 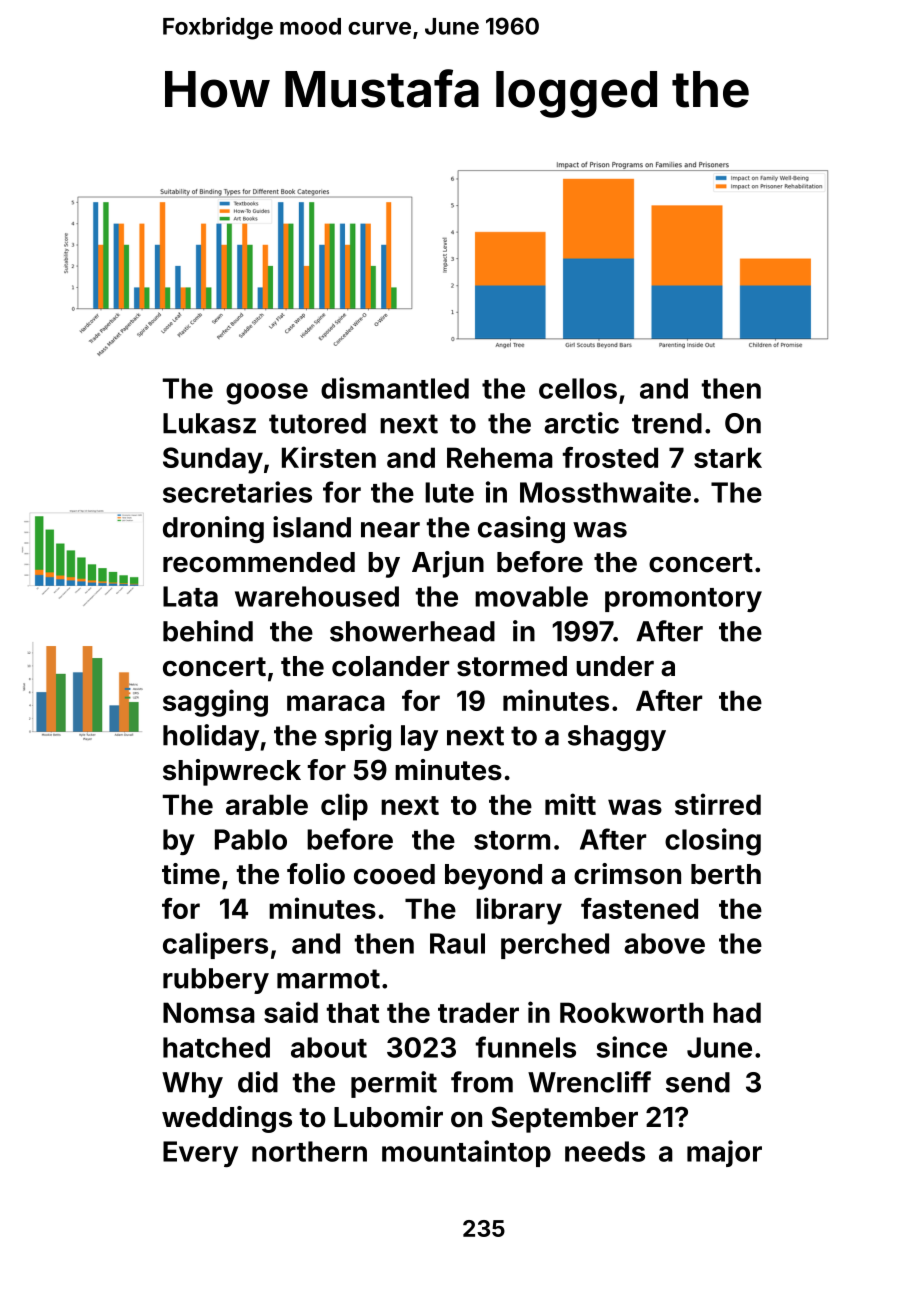 I want to click on time, so click(x=191, y=874).
